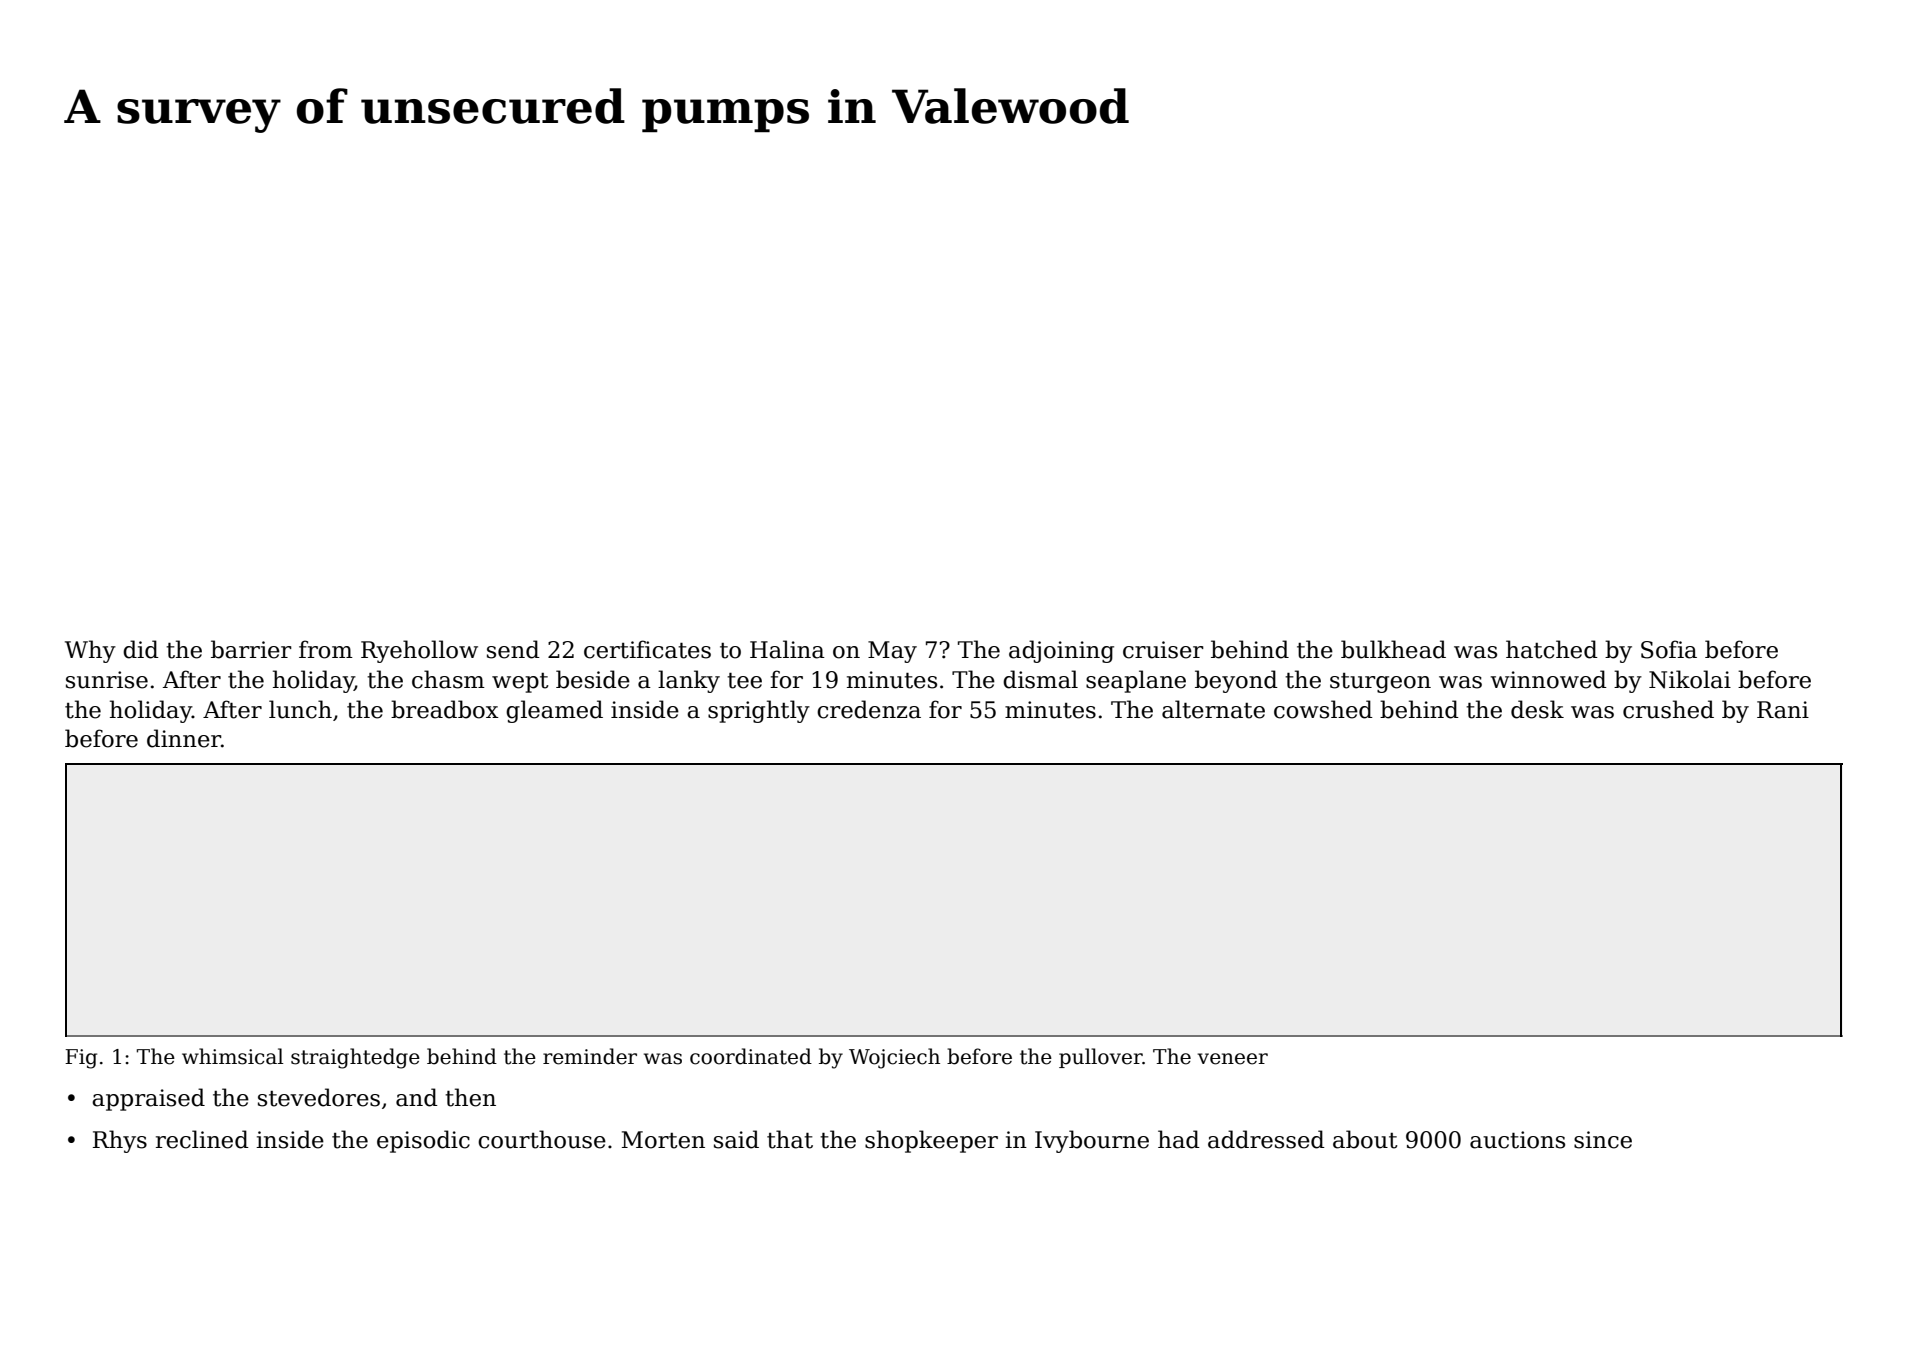  Describe the element at coordinates (736, 1139) in the page. I see `said` at that location.
